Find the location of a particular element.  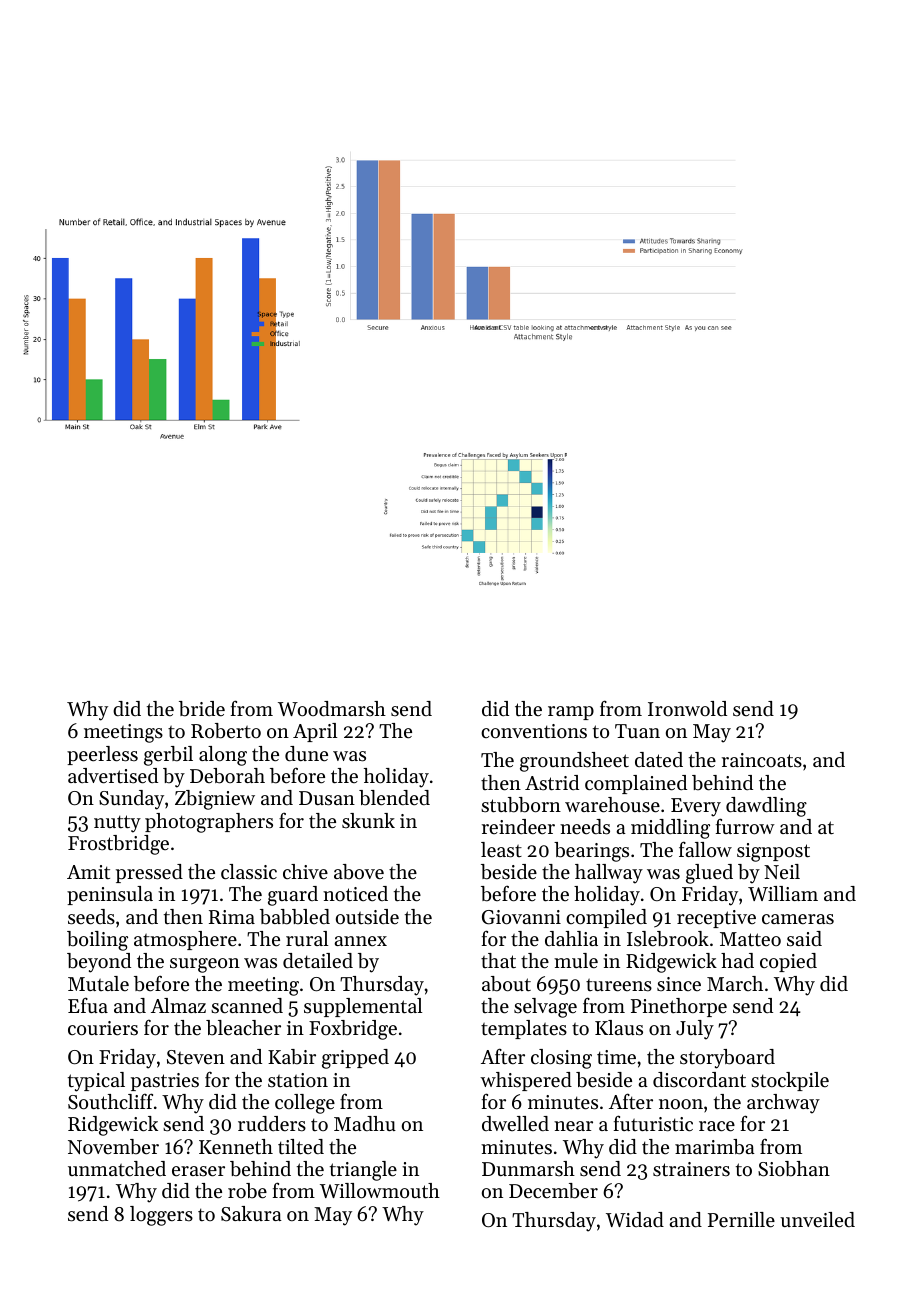

gerbil is located at coordinates (168, 756).
